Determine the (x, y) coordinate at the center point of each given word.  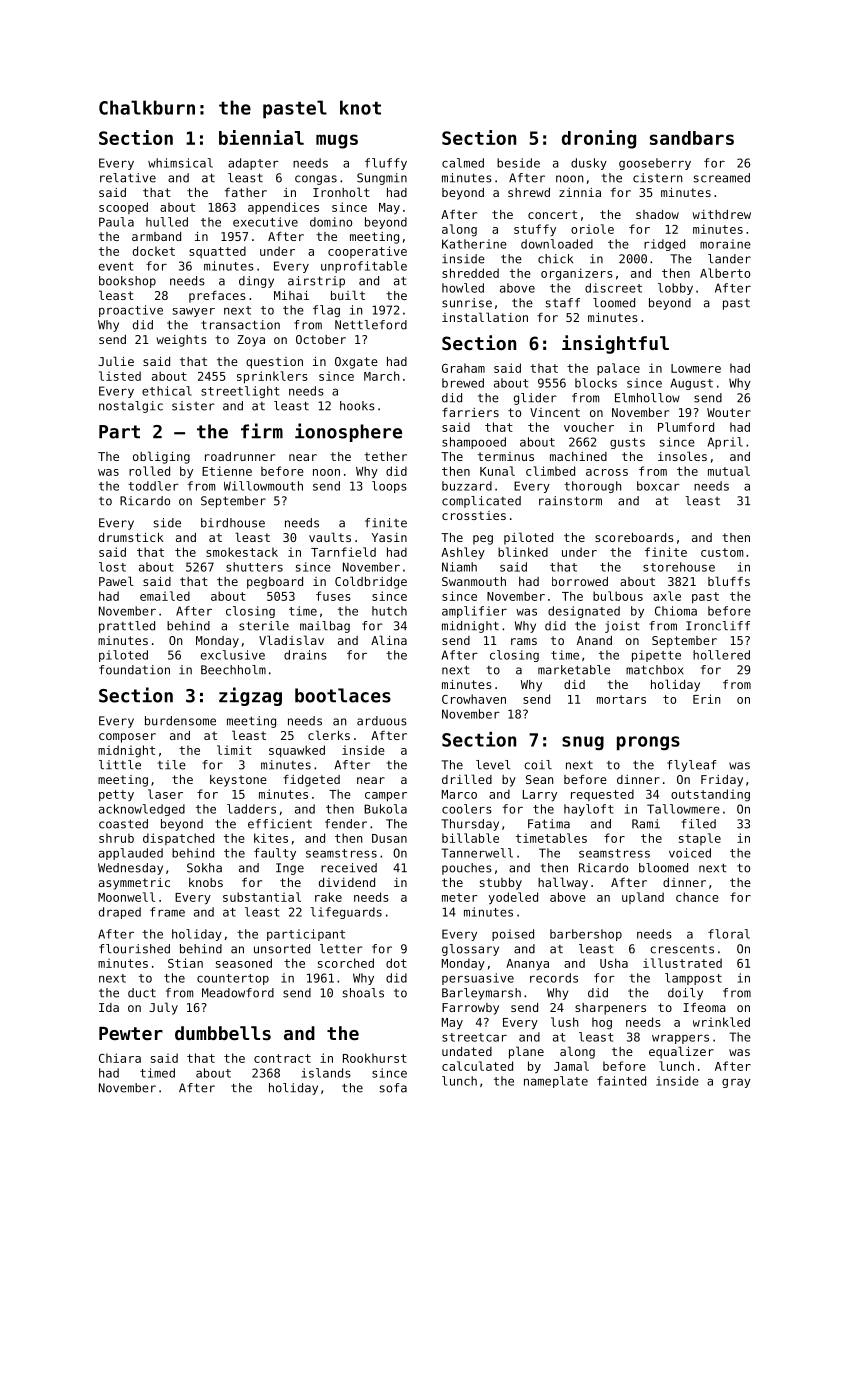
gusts (627, 443)
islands (326, 1073)
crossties (474, 515)
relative (128, 178)
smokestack (242, 552)
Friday (722, 781)
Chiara (120, 1058)
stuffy (535, 230)
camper (386, 797)
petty (116, 795)
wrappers (680, 1039)
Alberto (725, 273)
